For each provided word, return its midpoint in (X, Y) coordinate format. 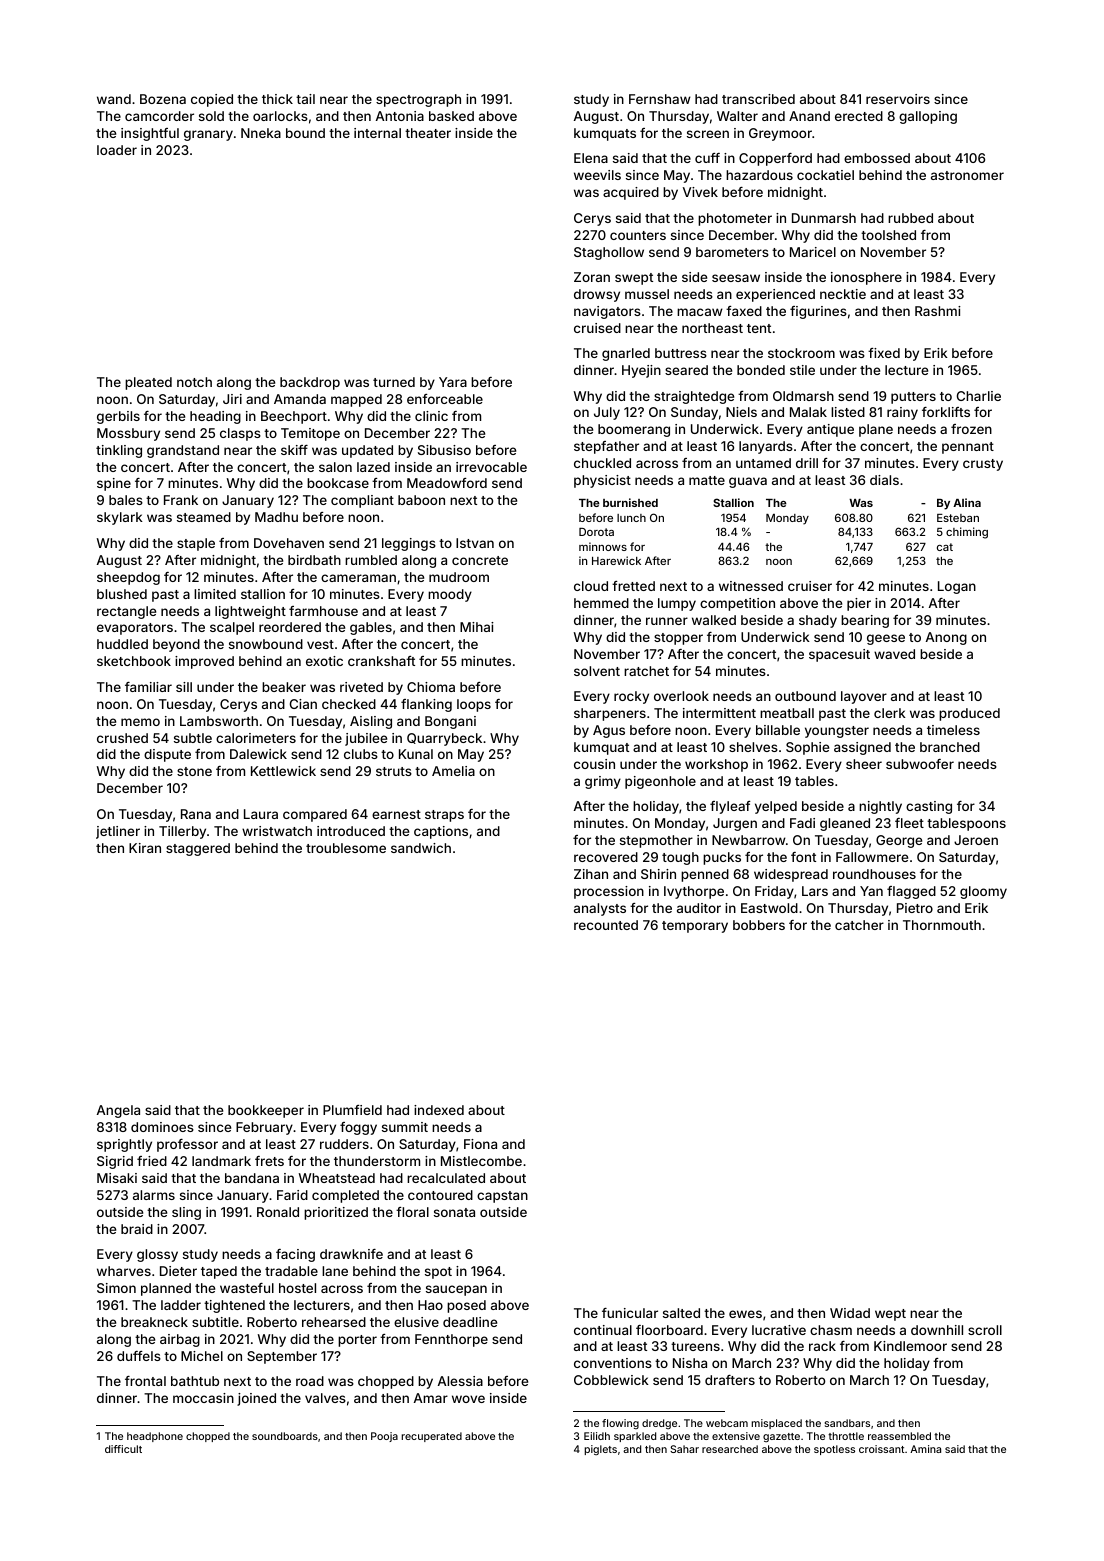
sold (211, 116)
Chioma (431, 687)
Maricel (813, 252)
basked (451, 116)
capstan (502, 1197)
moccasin (203, 1398)
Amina (925, 1449)
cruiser (810, 586)
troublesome (346, 848)
